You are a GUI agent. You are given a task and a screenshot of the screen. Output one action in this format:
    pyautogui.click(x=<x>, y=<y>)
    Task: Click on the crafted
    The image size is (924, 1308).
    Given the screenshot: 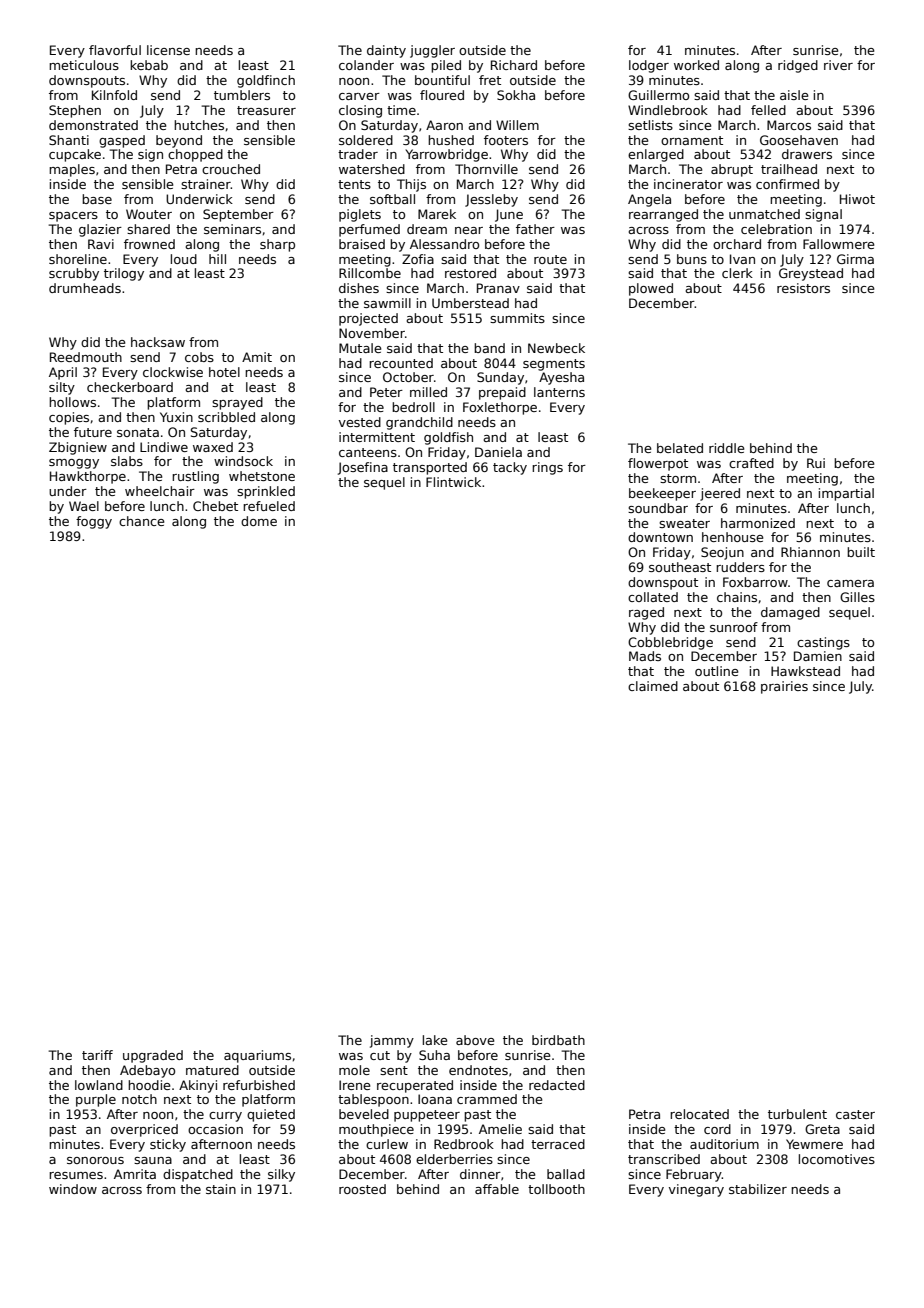 What is the action you would take?
    pyautogui.click(x=751, y=463)
